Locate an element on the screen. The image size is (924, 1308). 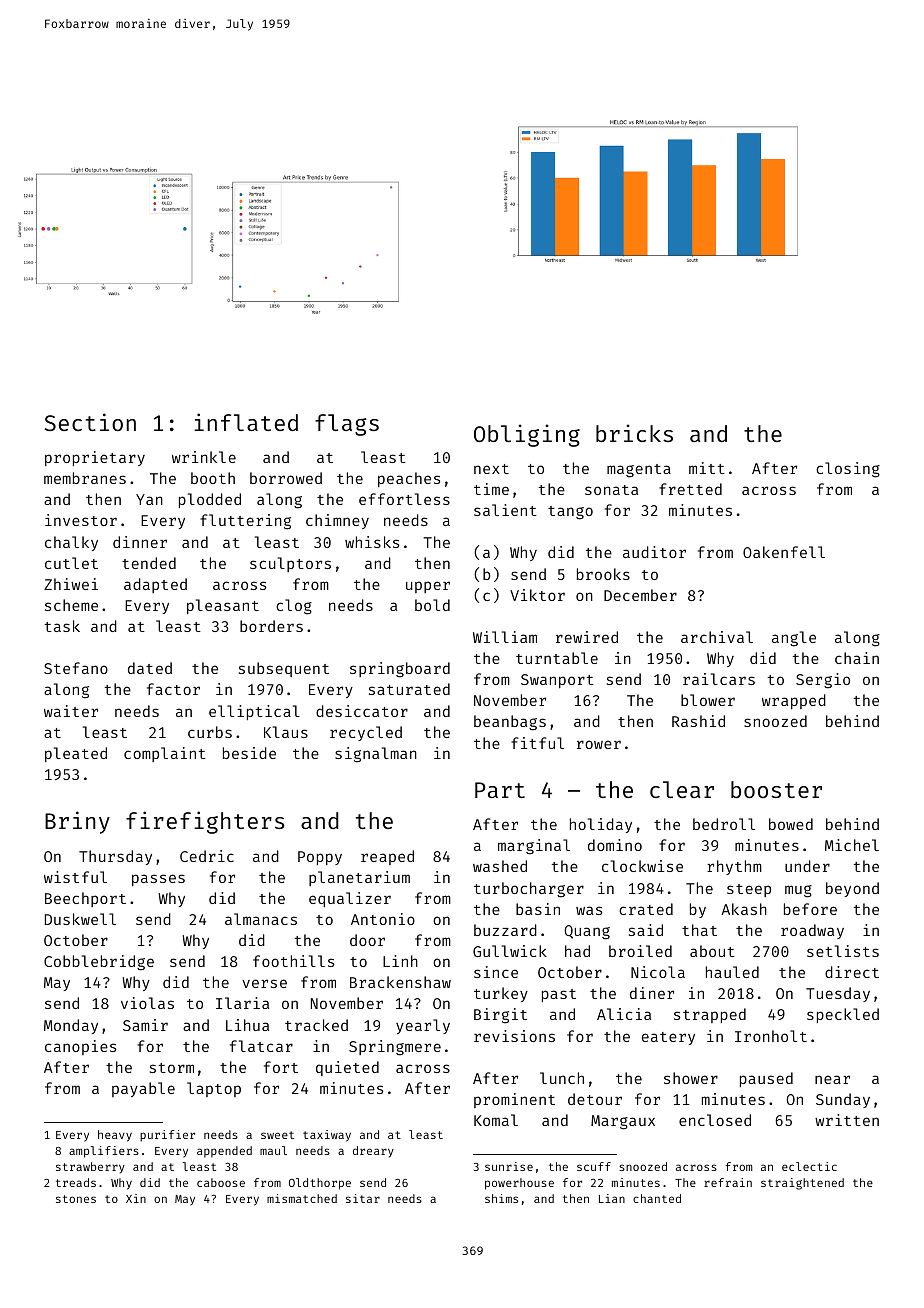
Lihua is located at coordinates (247, 1025).
